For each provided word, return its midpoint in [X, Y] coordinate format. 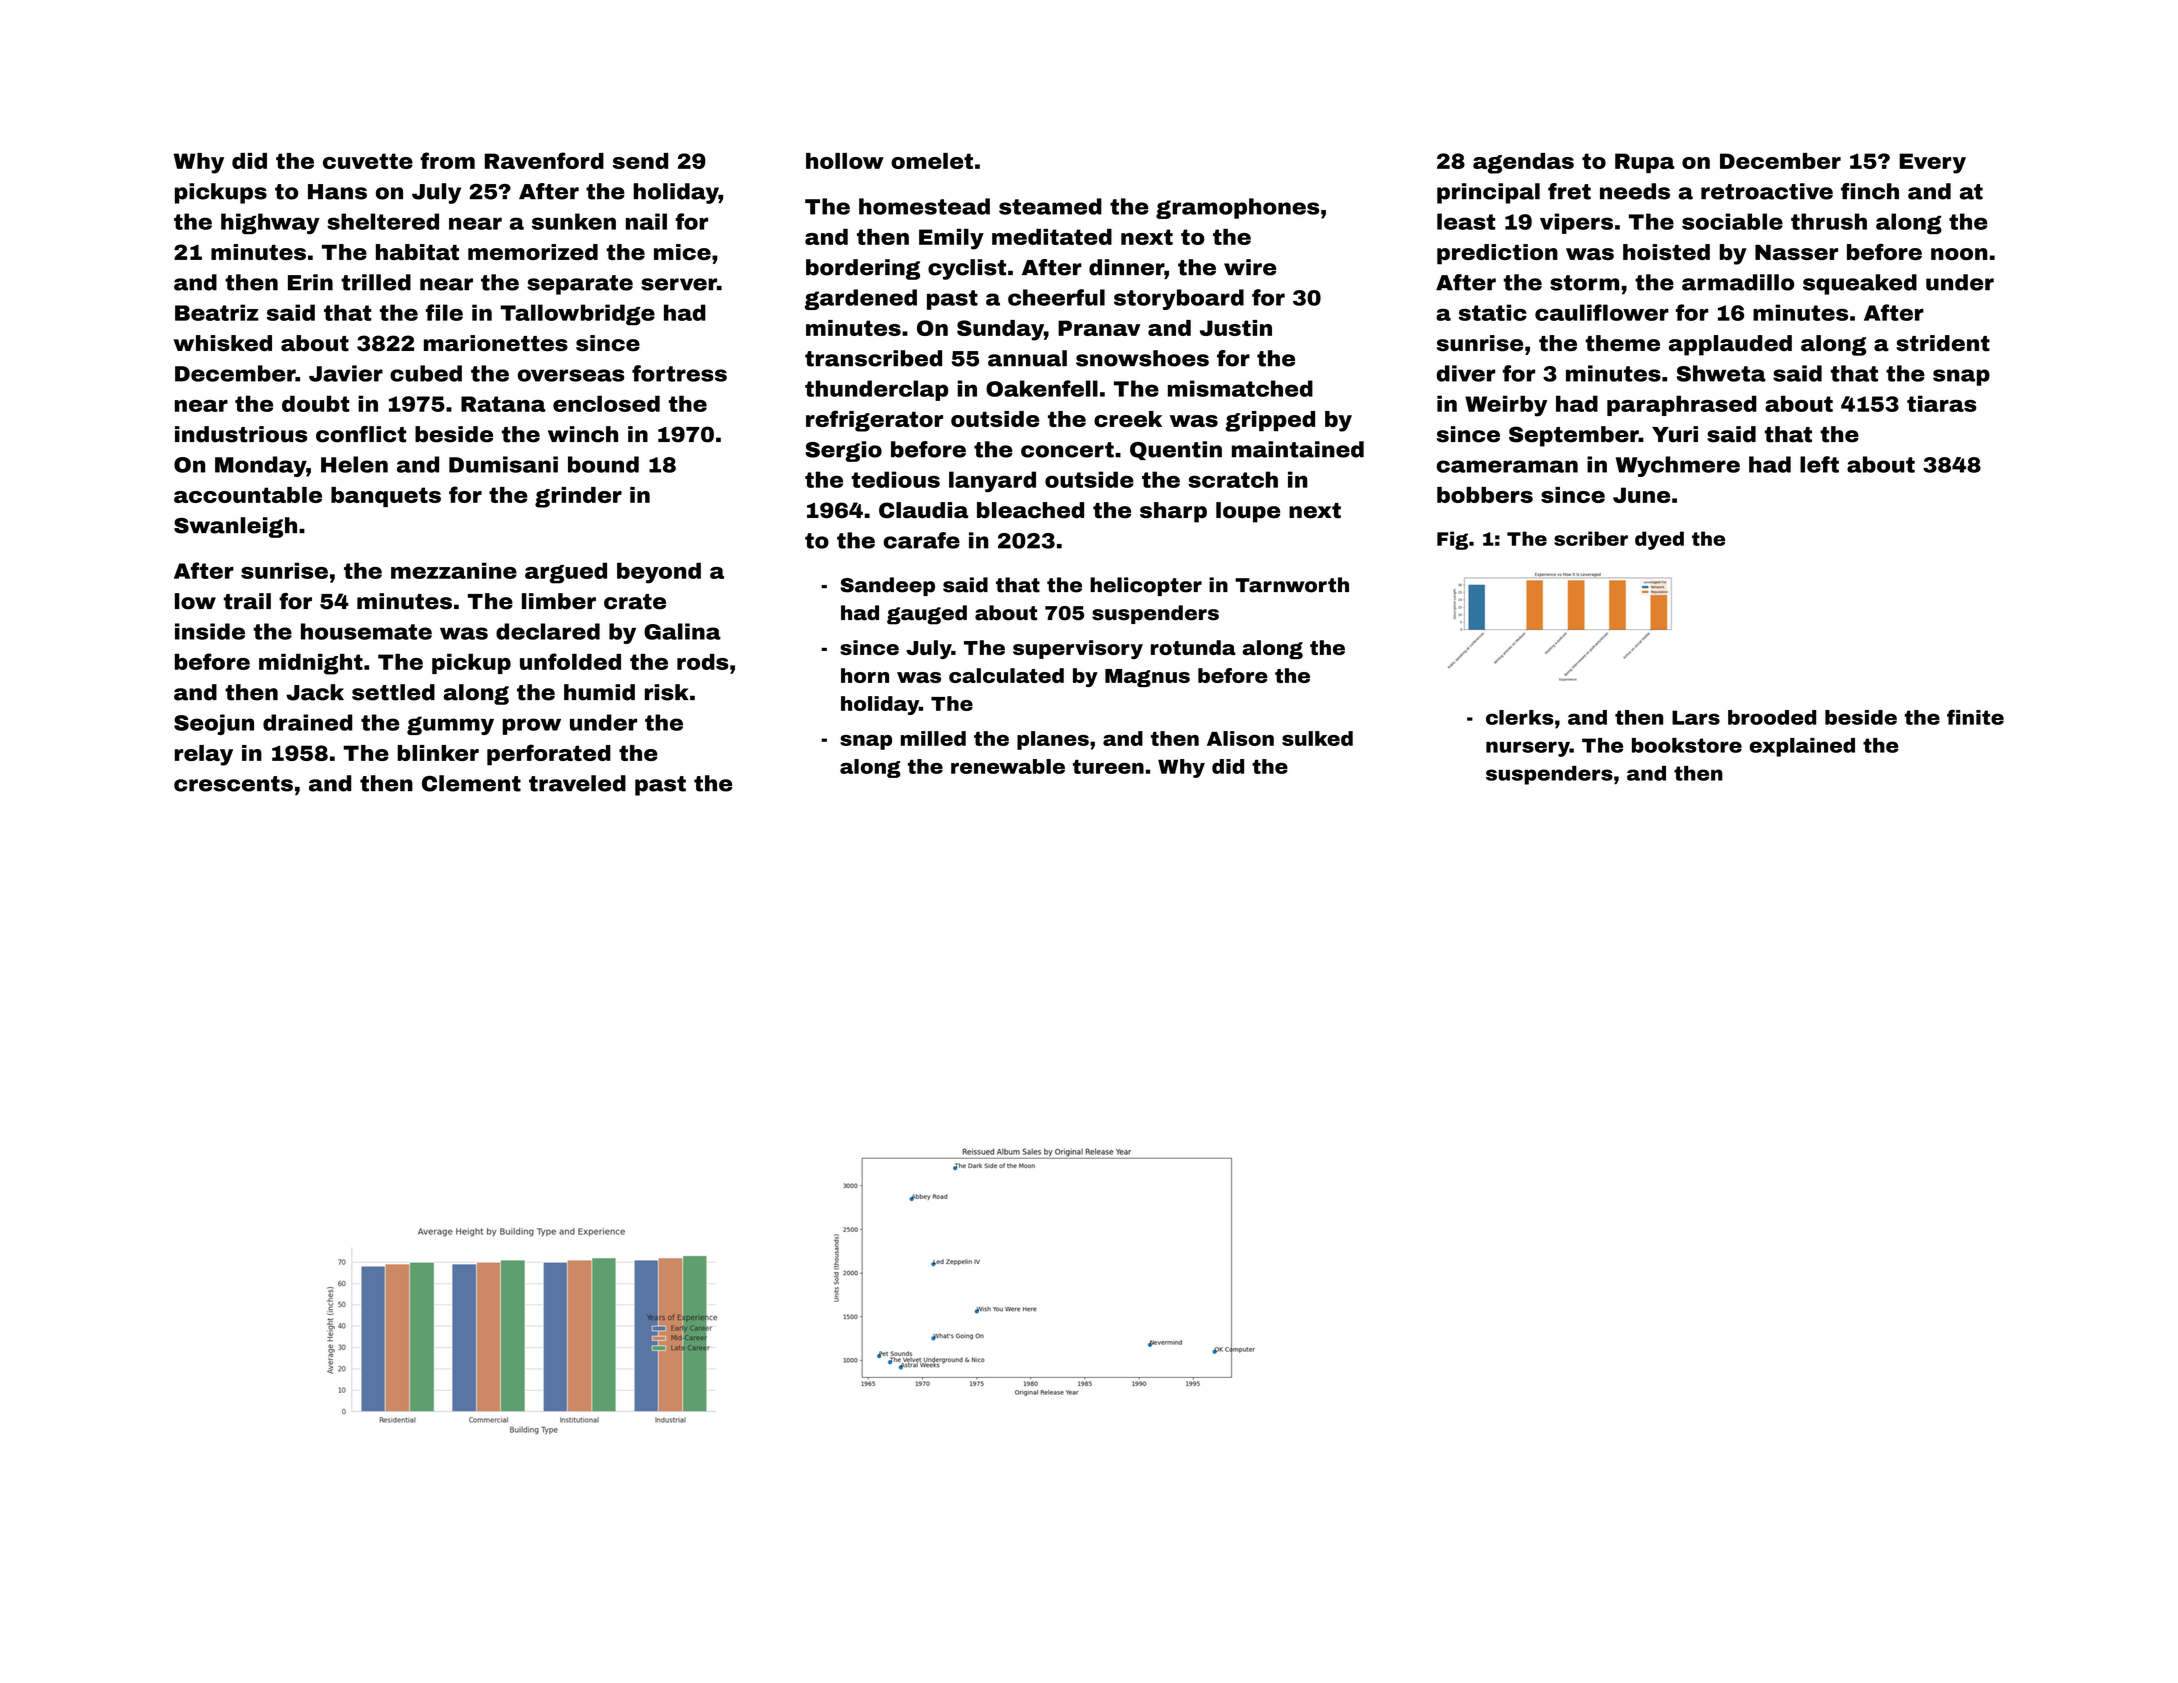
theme [1622, 343]
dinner [1126, 267]
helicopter [1146, 586]
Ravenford [544, 160]
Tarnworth [1292, 585]
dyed [1659, 540]
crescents [233, 784]
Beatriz [216, 312]
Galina [682, 631]
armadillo [1738, 282]
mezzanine [454, 570]
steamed [1050, 206]
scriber [1591, 538]
